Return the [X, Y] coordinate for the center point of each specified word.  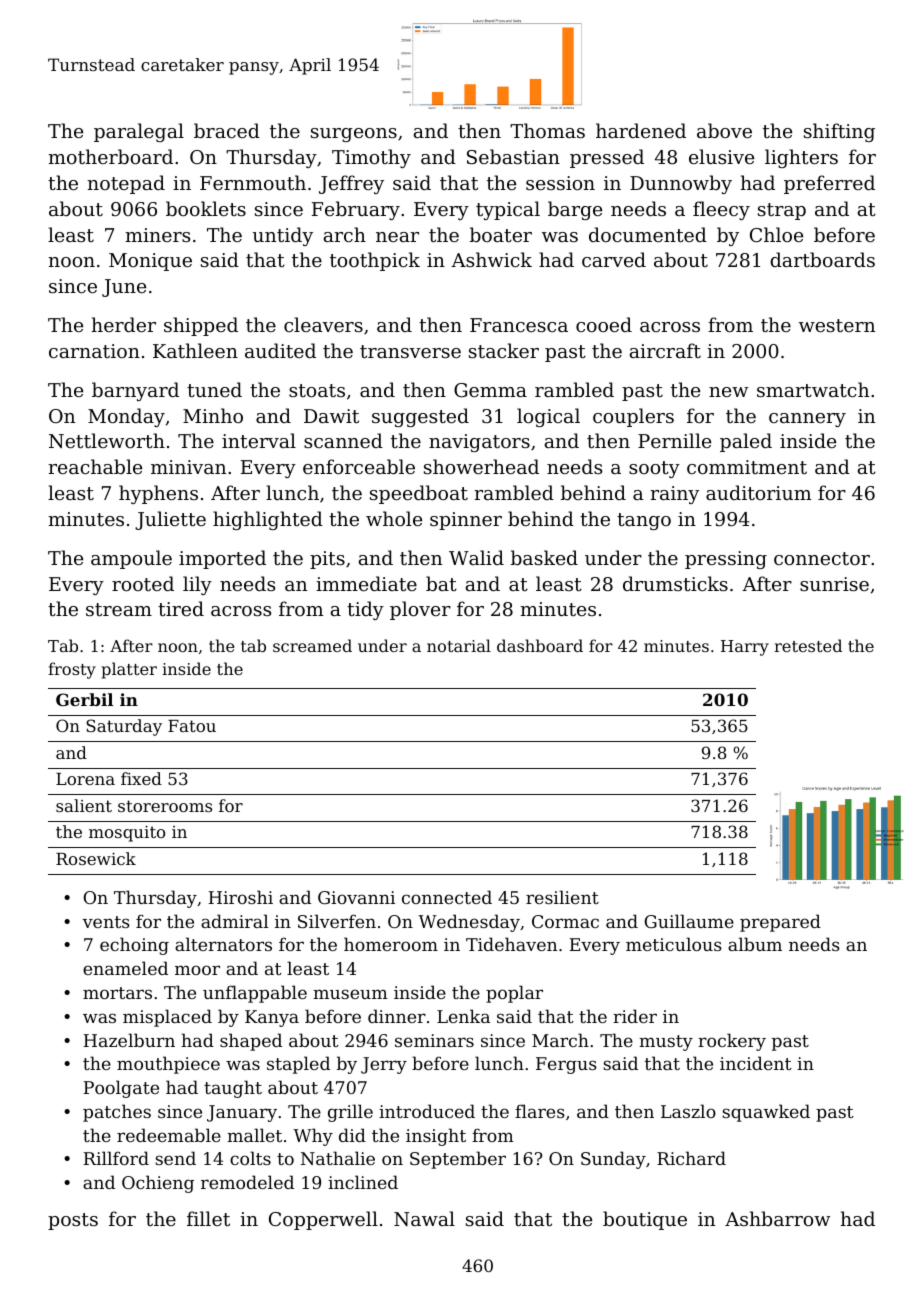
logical [548, 417]
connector [822, 558]
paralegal [139, 132]
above [724, 130]
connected [447, 897]
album [755, 944]
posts [73, 1221]
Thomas [547, 130]
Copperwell [323, 1220]
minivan [188, 467]
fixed [141, 778]
